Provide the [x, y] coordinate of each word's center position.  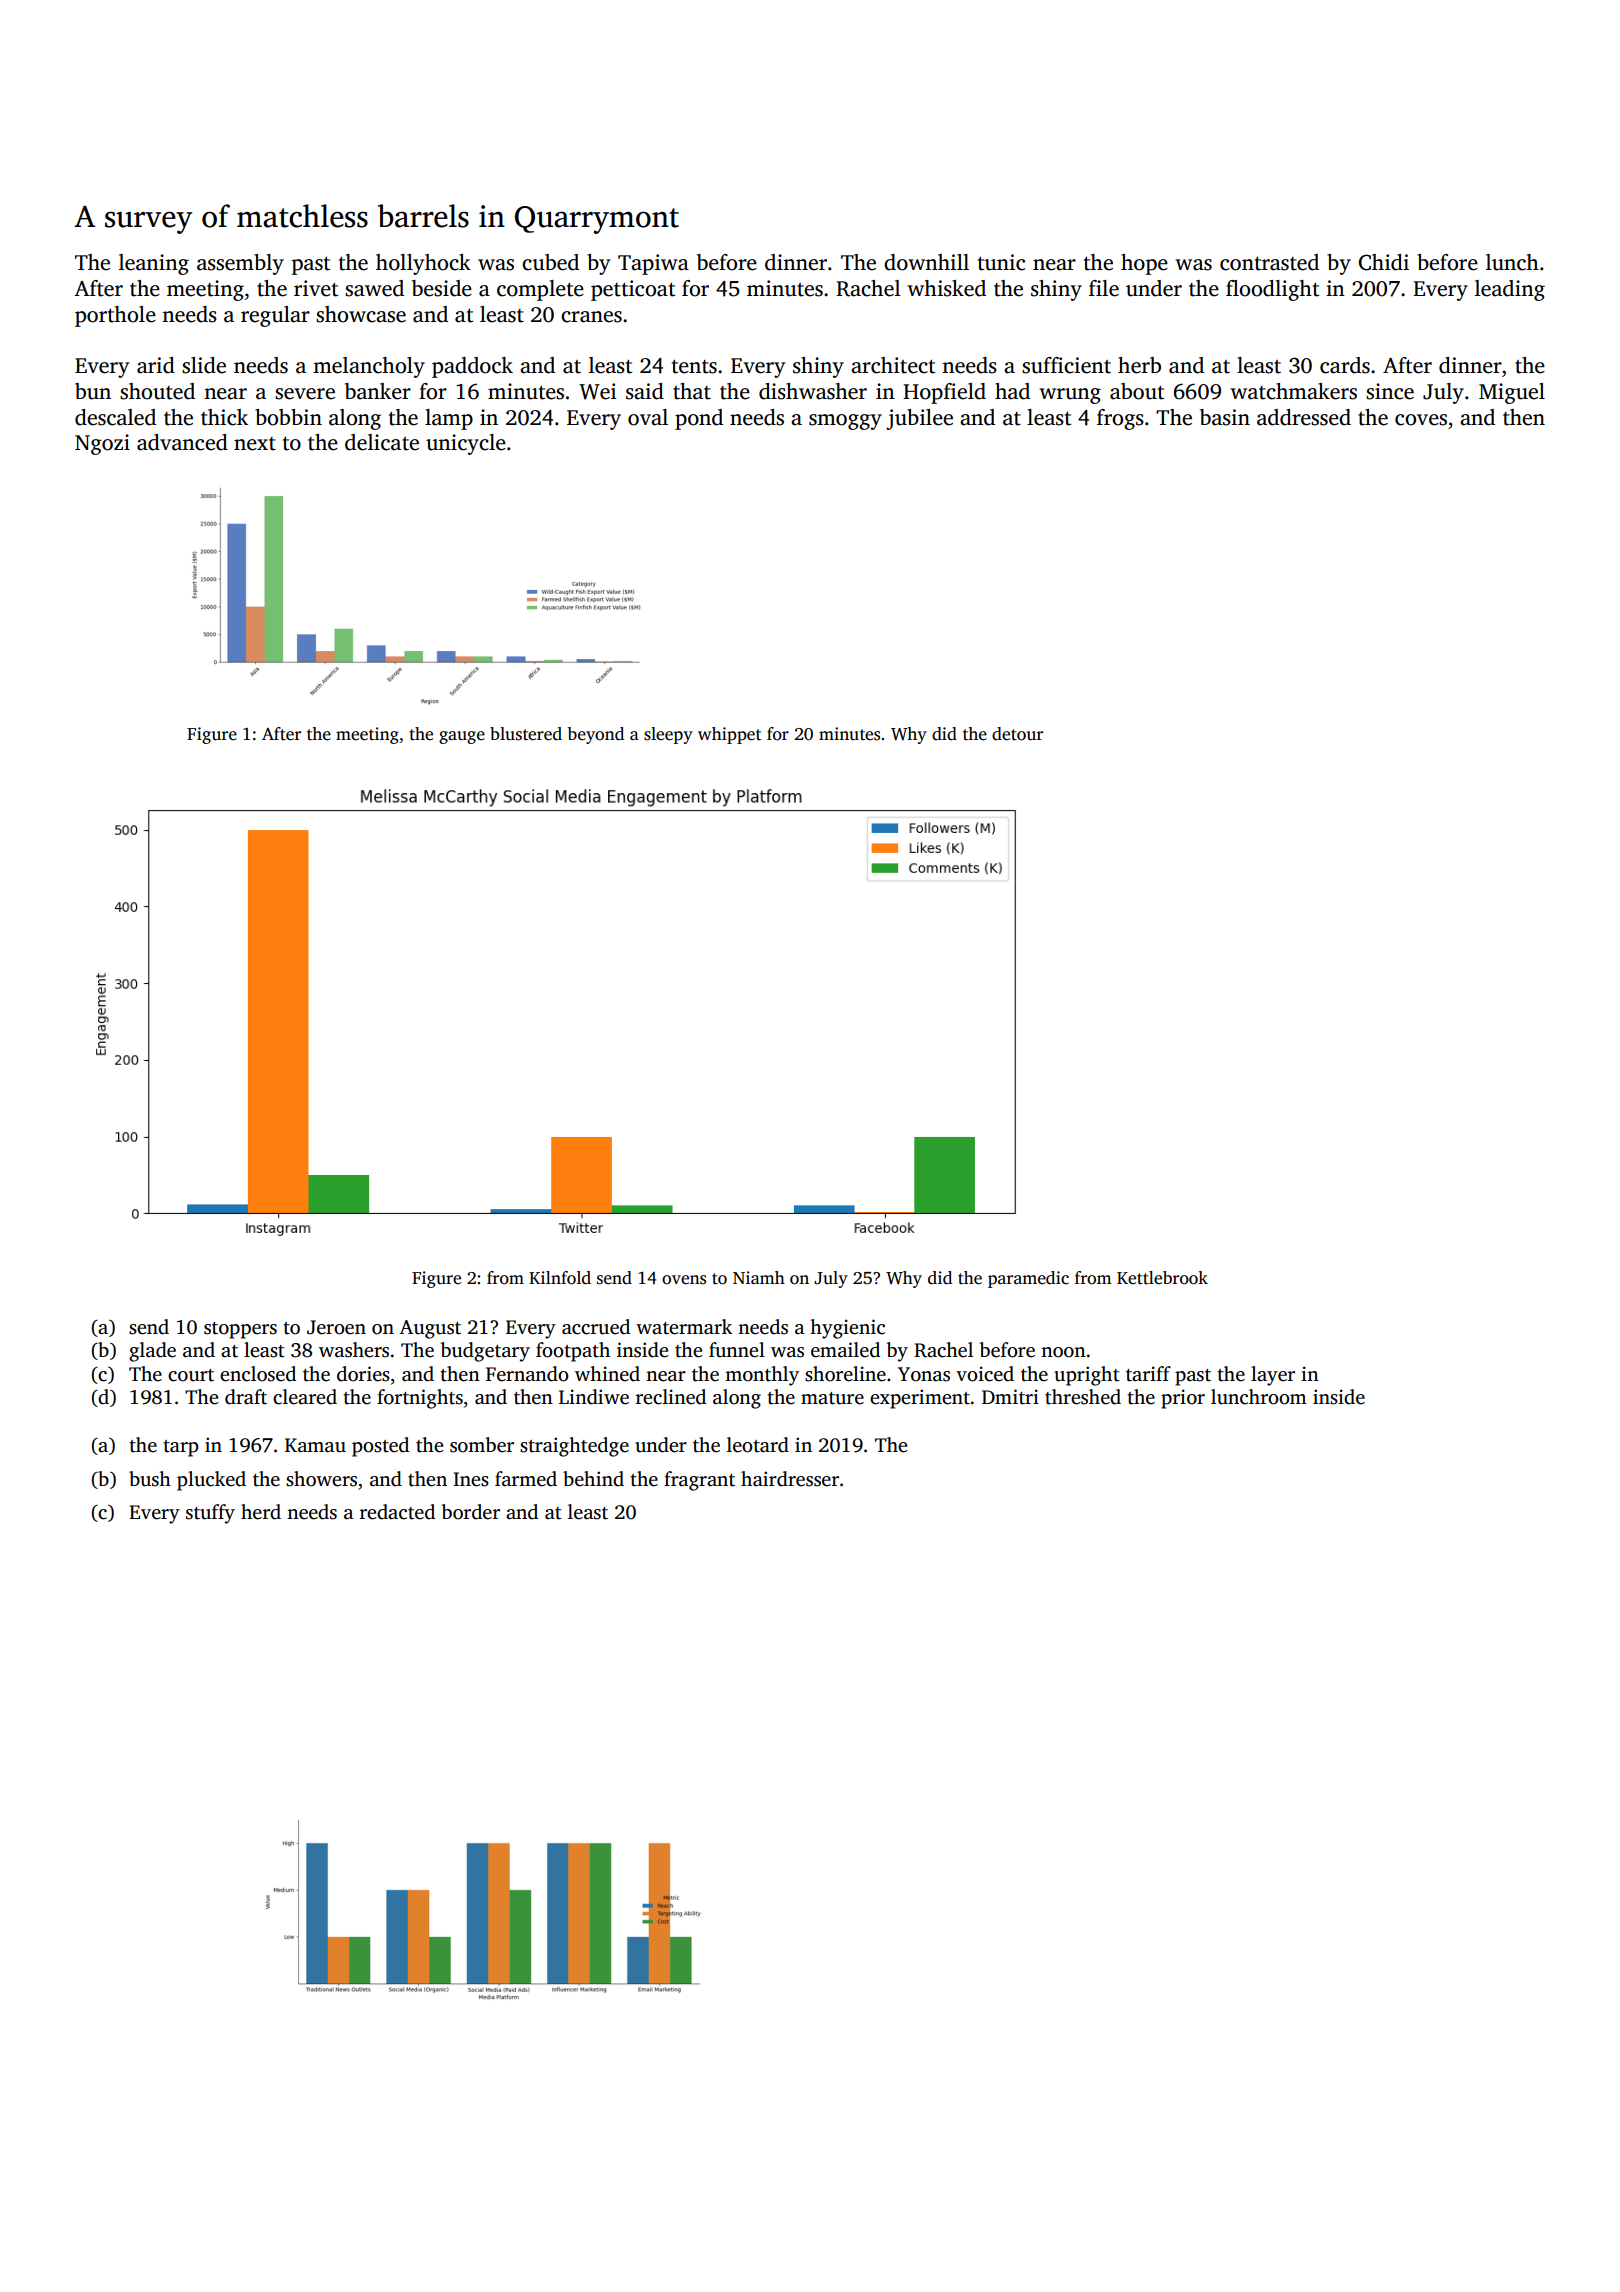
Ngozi [102, 444]
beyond [596, 735]
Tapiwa [653, 264]
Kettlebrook [1162, 1278]
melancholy [369, 367]
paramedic [1028, 1279]
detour [1017, 734]
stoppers [240, 1330]
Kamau [315, 1445]
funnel [737, 1350]
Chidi [1384, 262]
